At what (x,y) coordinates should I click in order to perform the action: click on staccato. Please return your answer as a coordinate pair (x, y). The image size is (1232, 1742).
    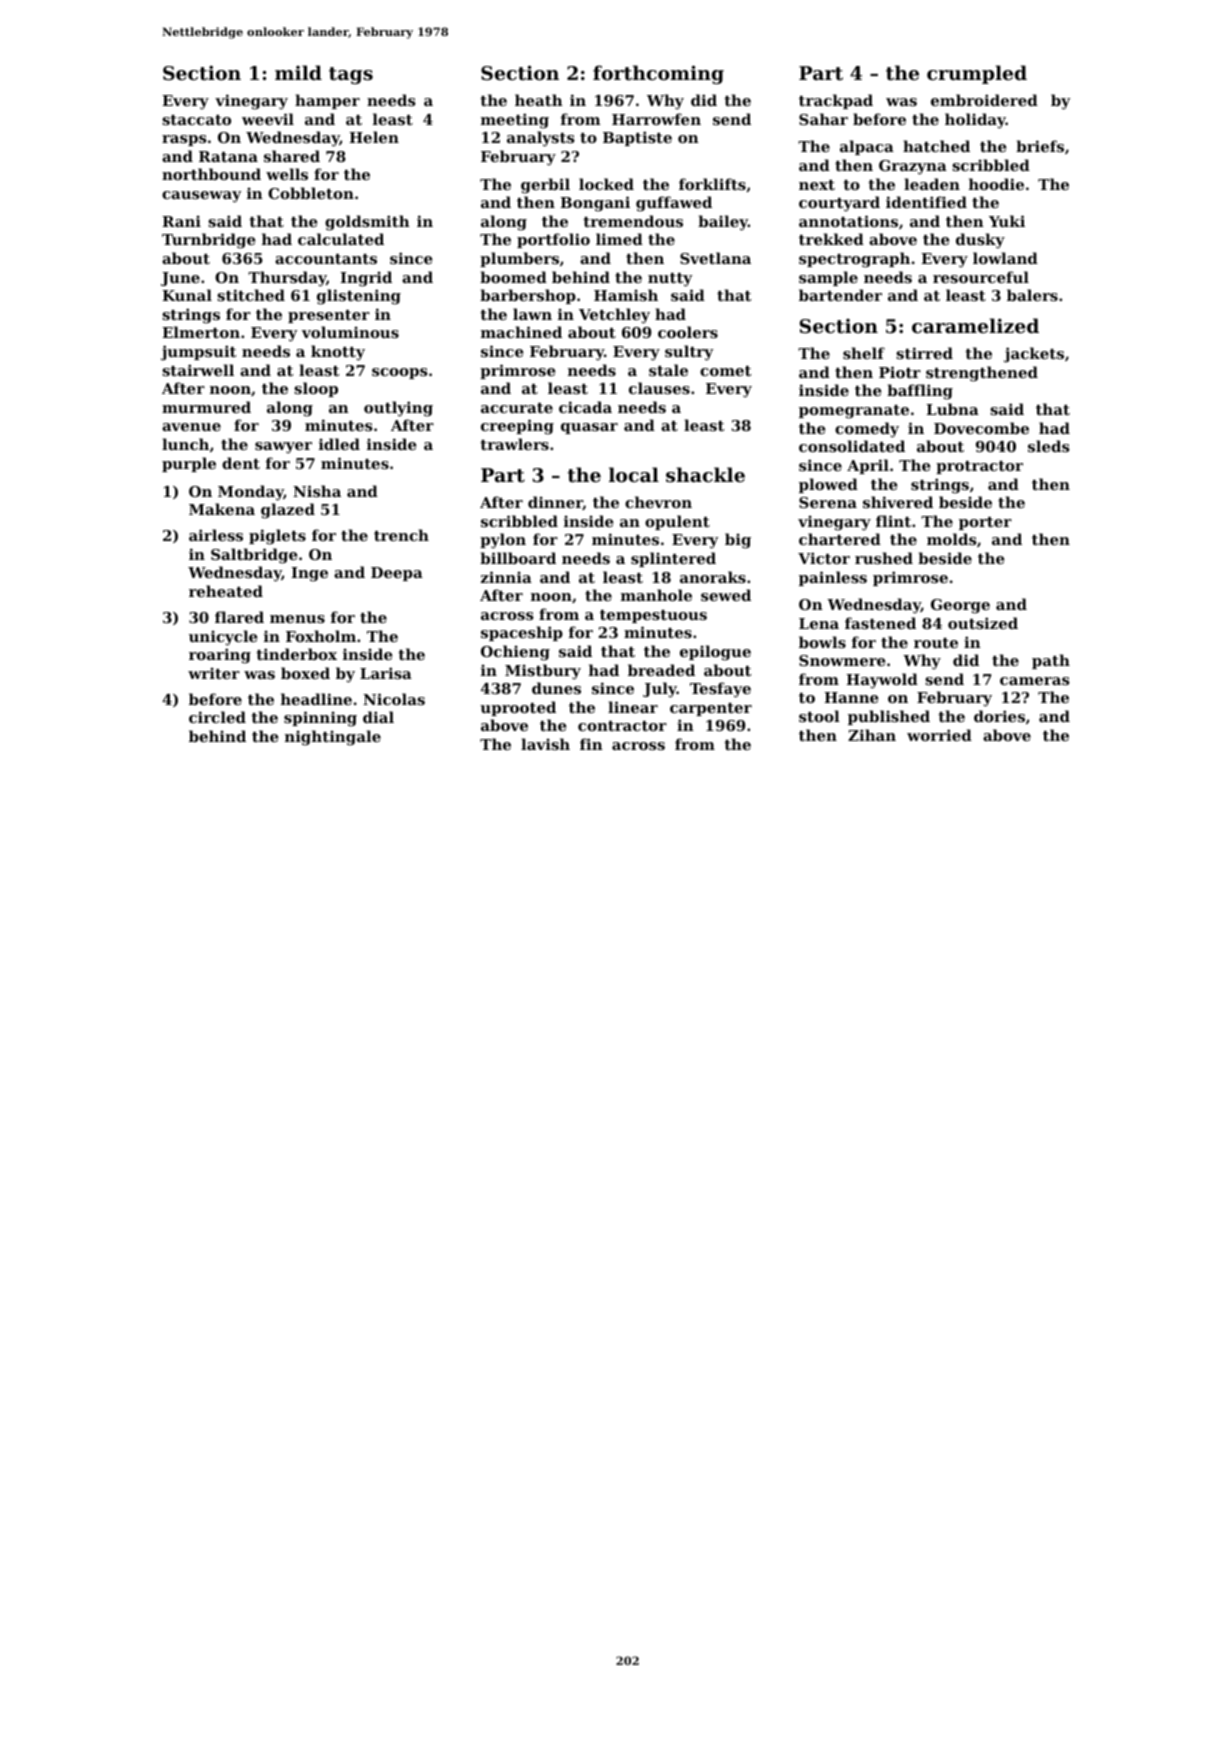
    Looking at the image, I should click on (196, 120).
